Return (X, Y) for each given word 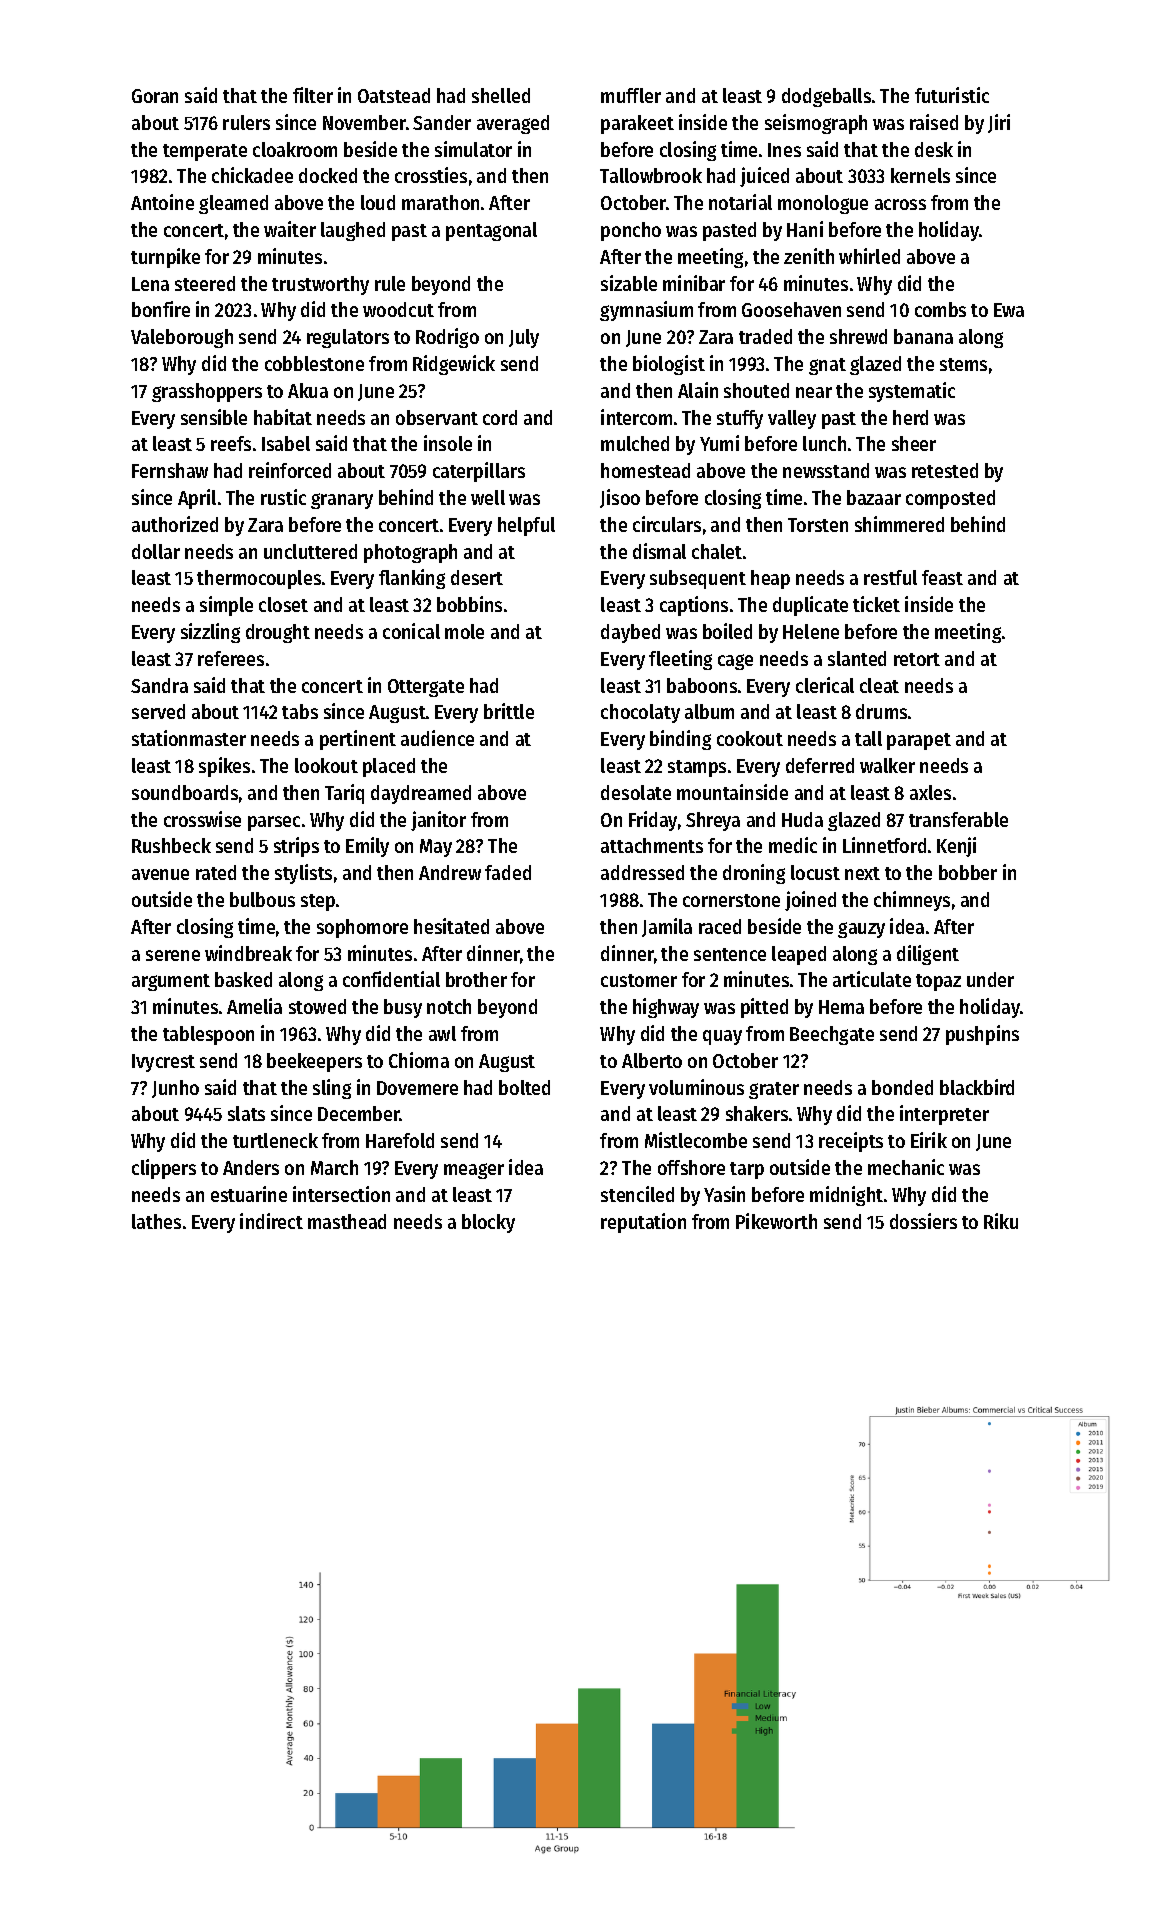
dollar (156, 551)
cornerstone (731, 900)
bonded (902, 1087)
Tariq (344, 794)
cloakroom (295, 149)
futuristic (952, 95)
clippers (164, 1169)
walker (887, 765)
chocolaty (640, 713)
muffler (631, 95)
